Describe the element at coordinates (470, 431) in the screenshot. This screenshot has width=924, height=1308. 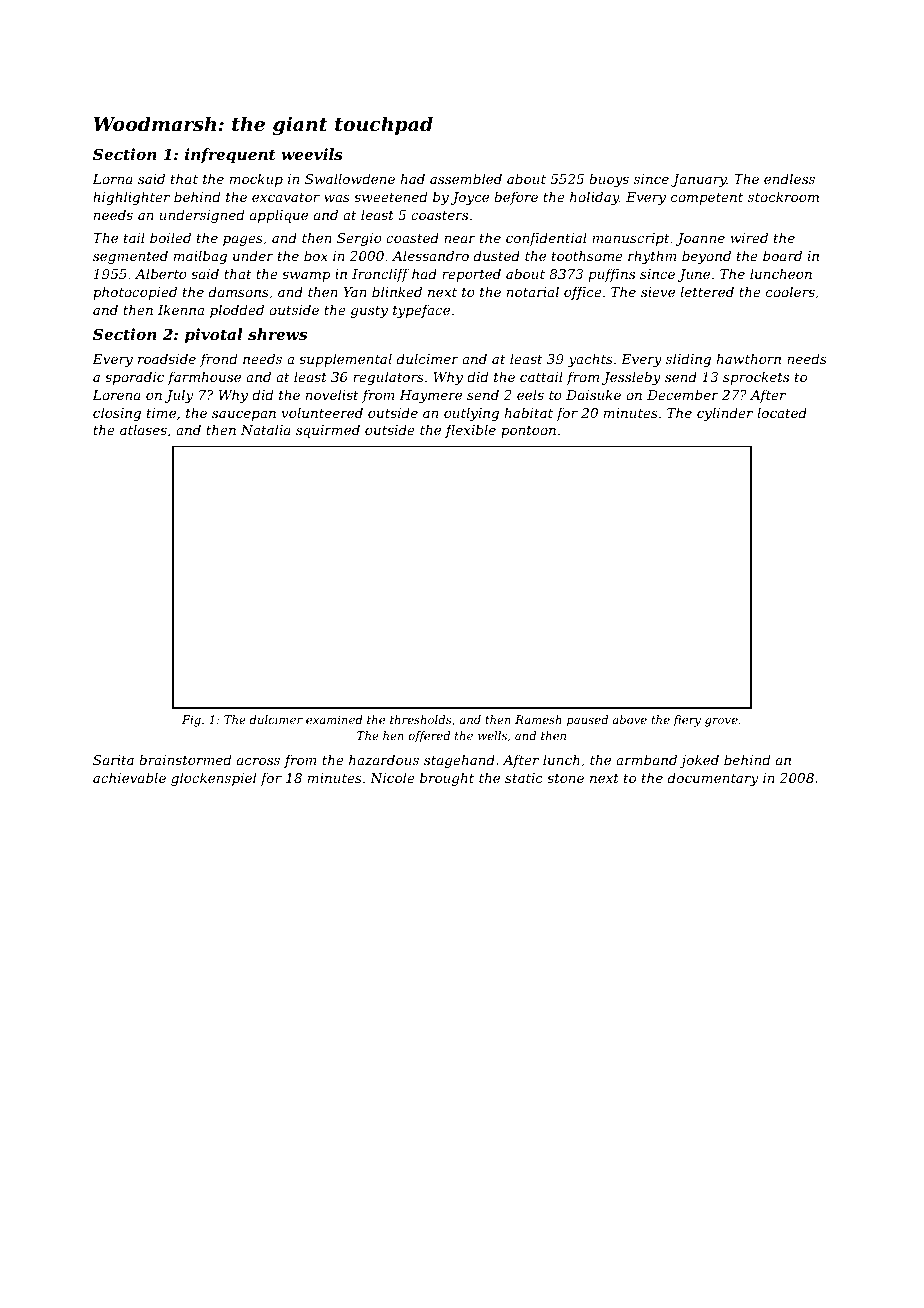
I see `flexible` at that location.
